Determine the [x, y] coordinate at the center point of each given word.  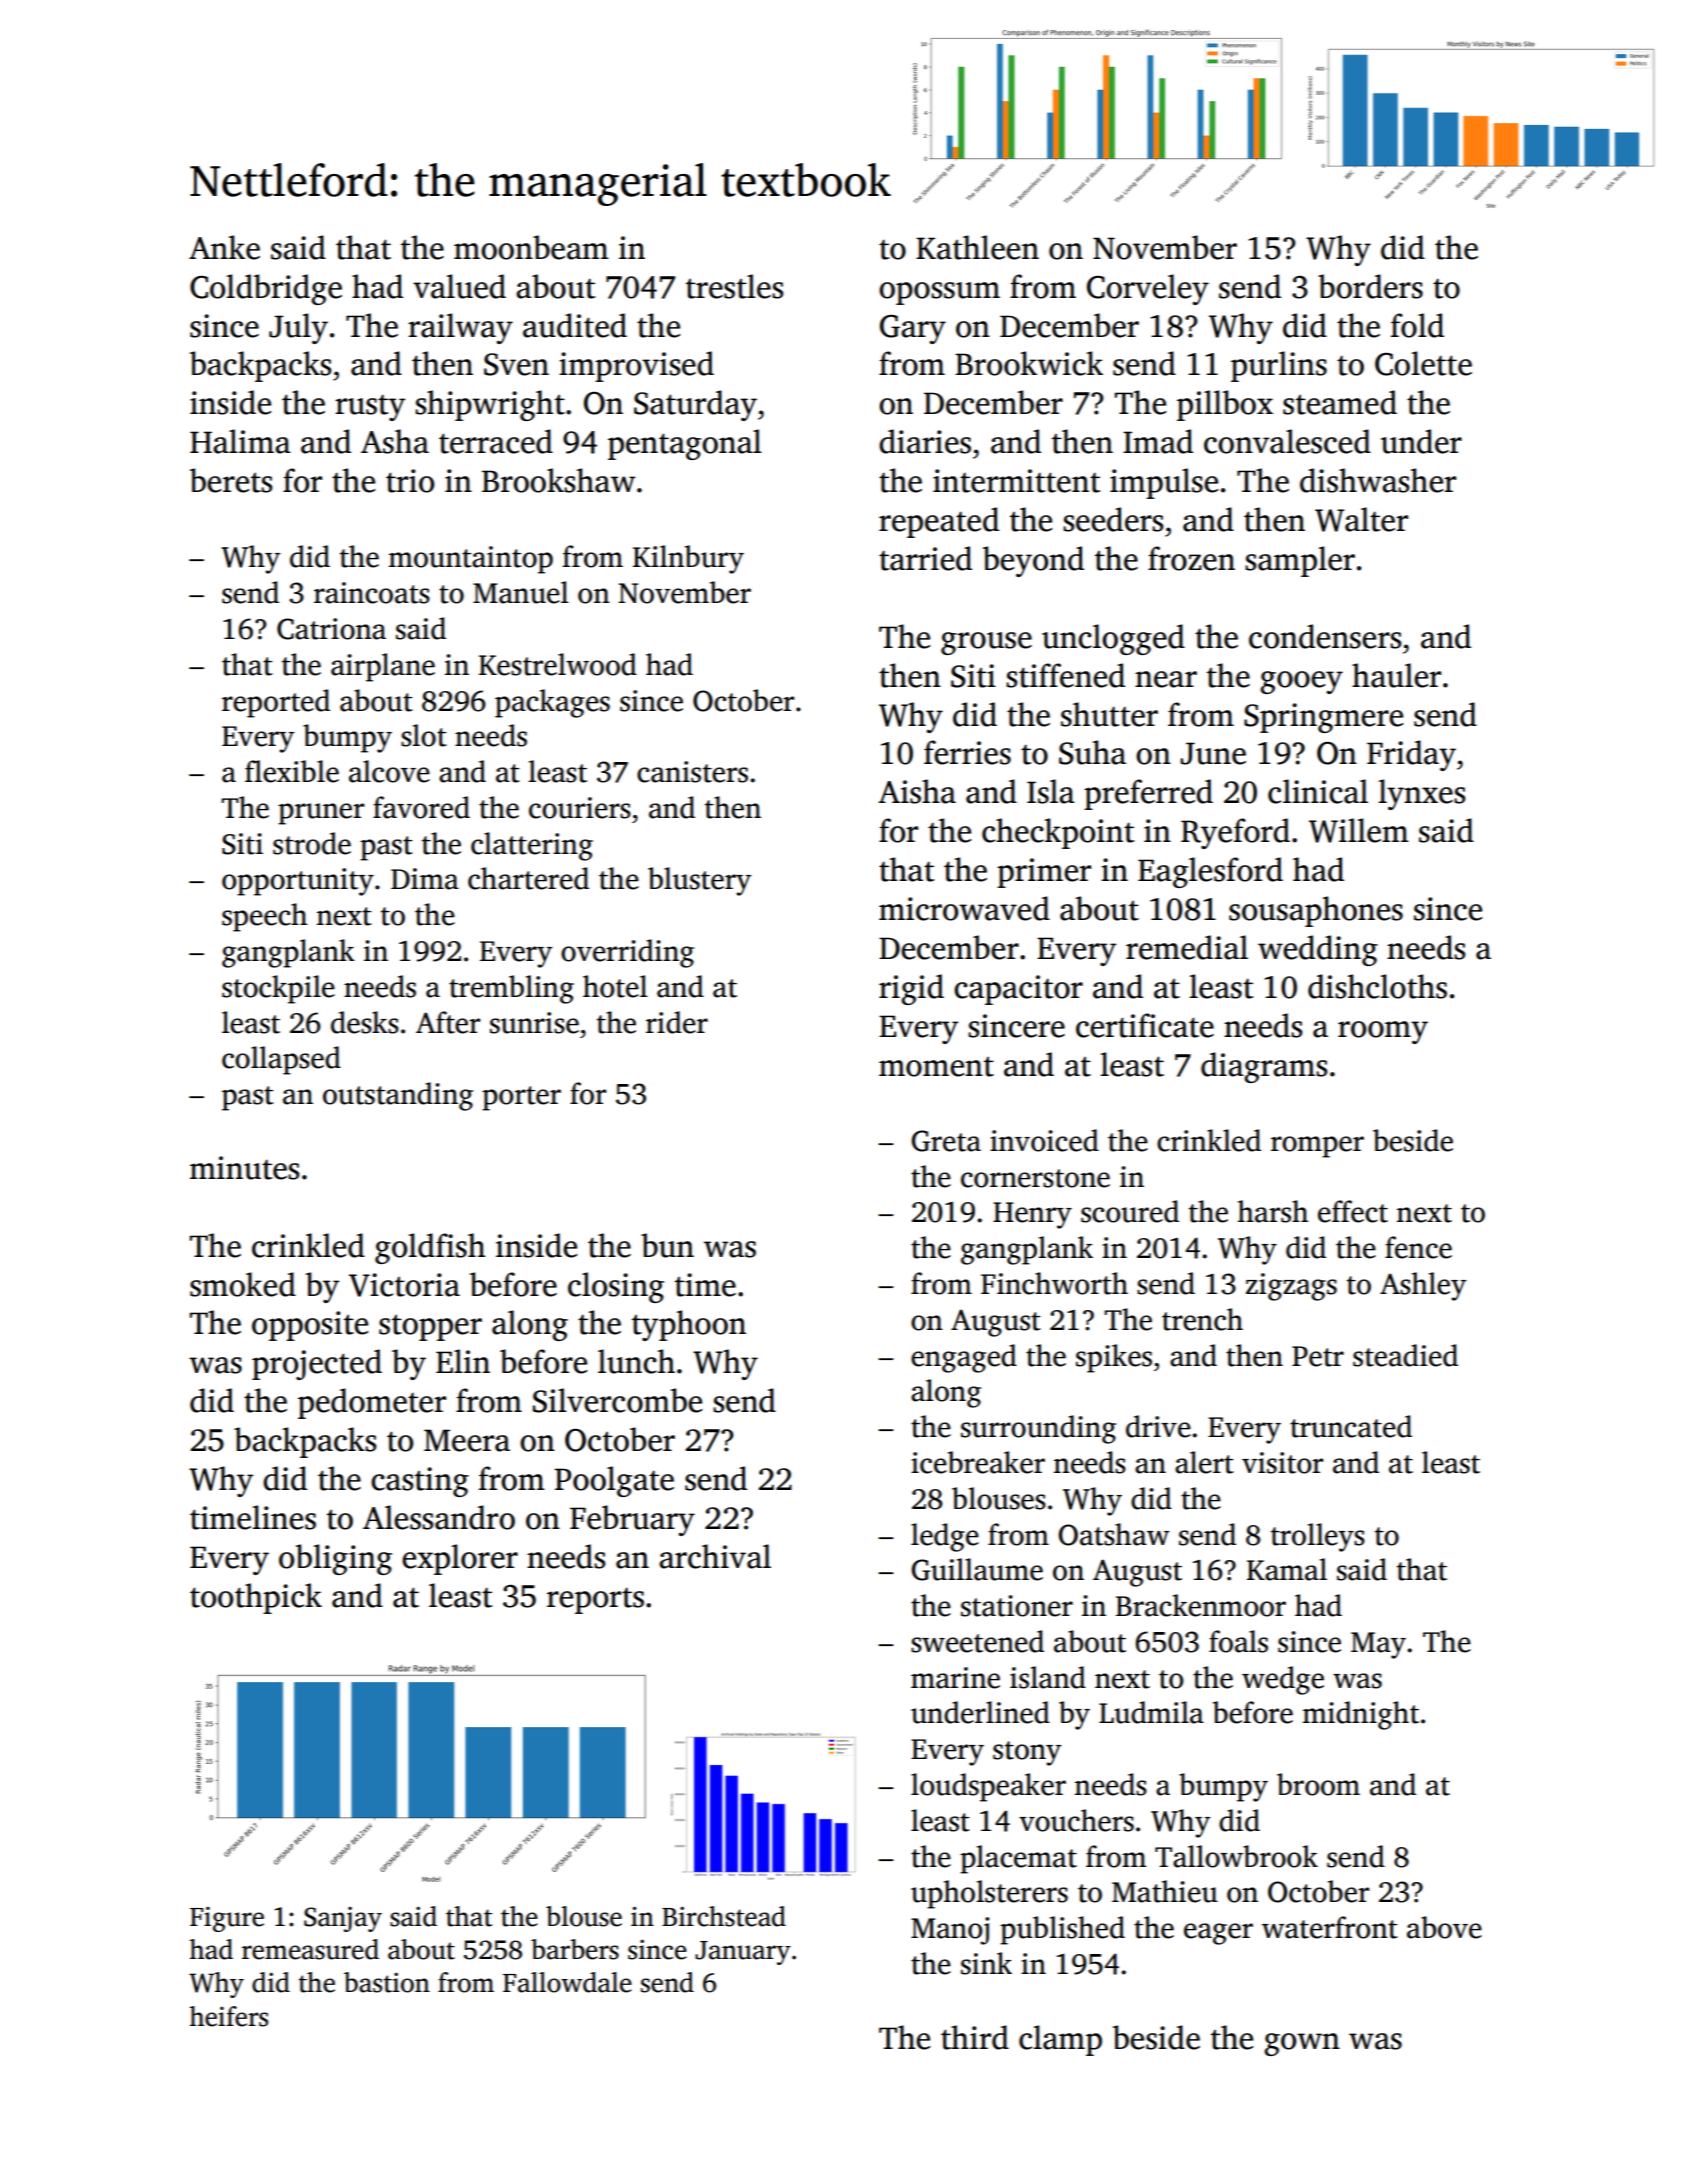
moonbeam [531, 247]
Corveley [1148, 289]
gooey [1301, 682]
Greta [946, 1141]
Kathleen [977, 247]
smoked [243, 1284]
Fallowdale [567, 1982]
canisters [692, 772]
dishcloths [1377, 986]
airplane [383, 667]
